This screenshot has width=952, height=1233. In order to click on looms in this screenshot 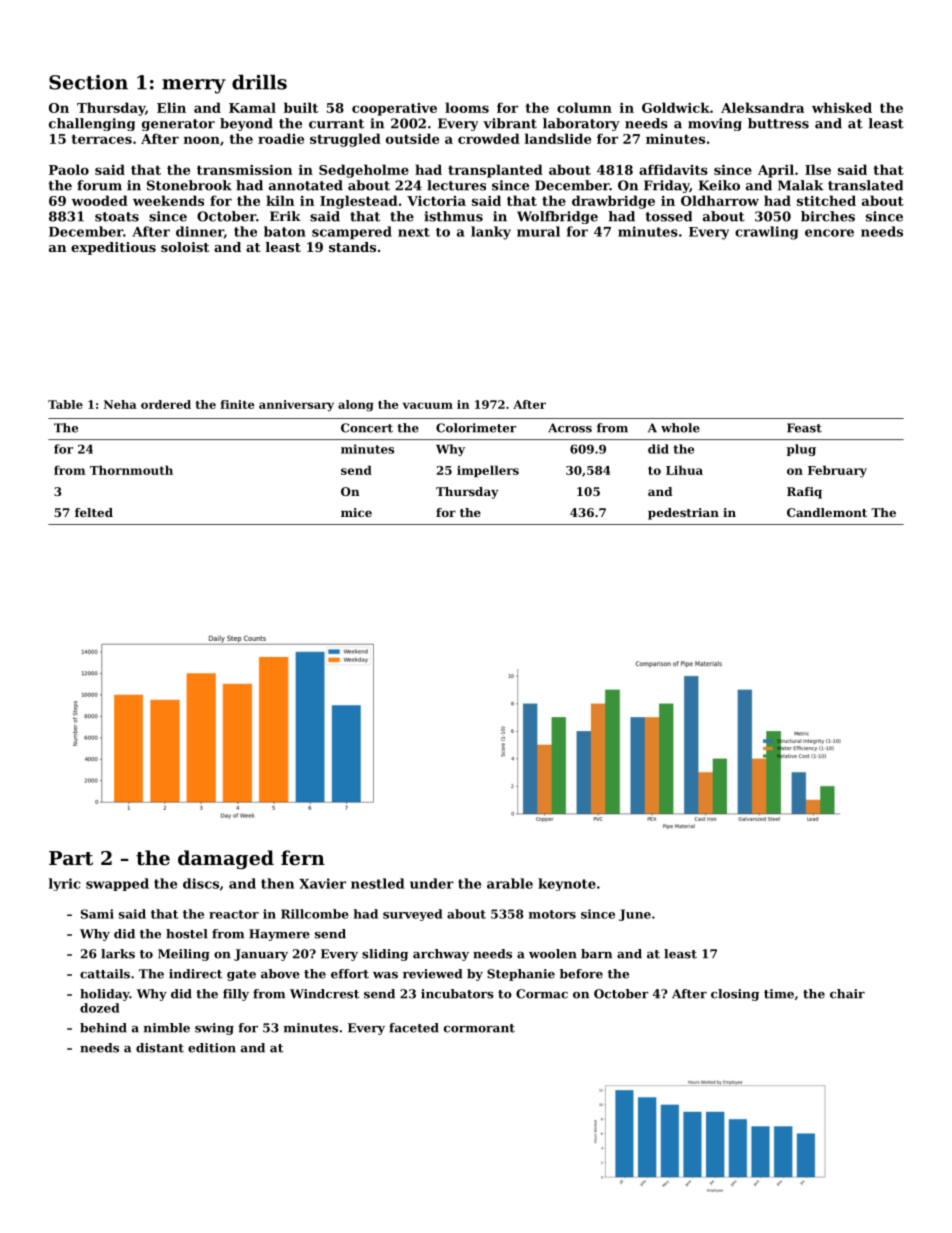, I will do `click(467, 107)`.
